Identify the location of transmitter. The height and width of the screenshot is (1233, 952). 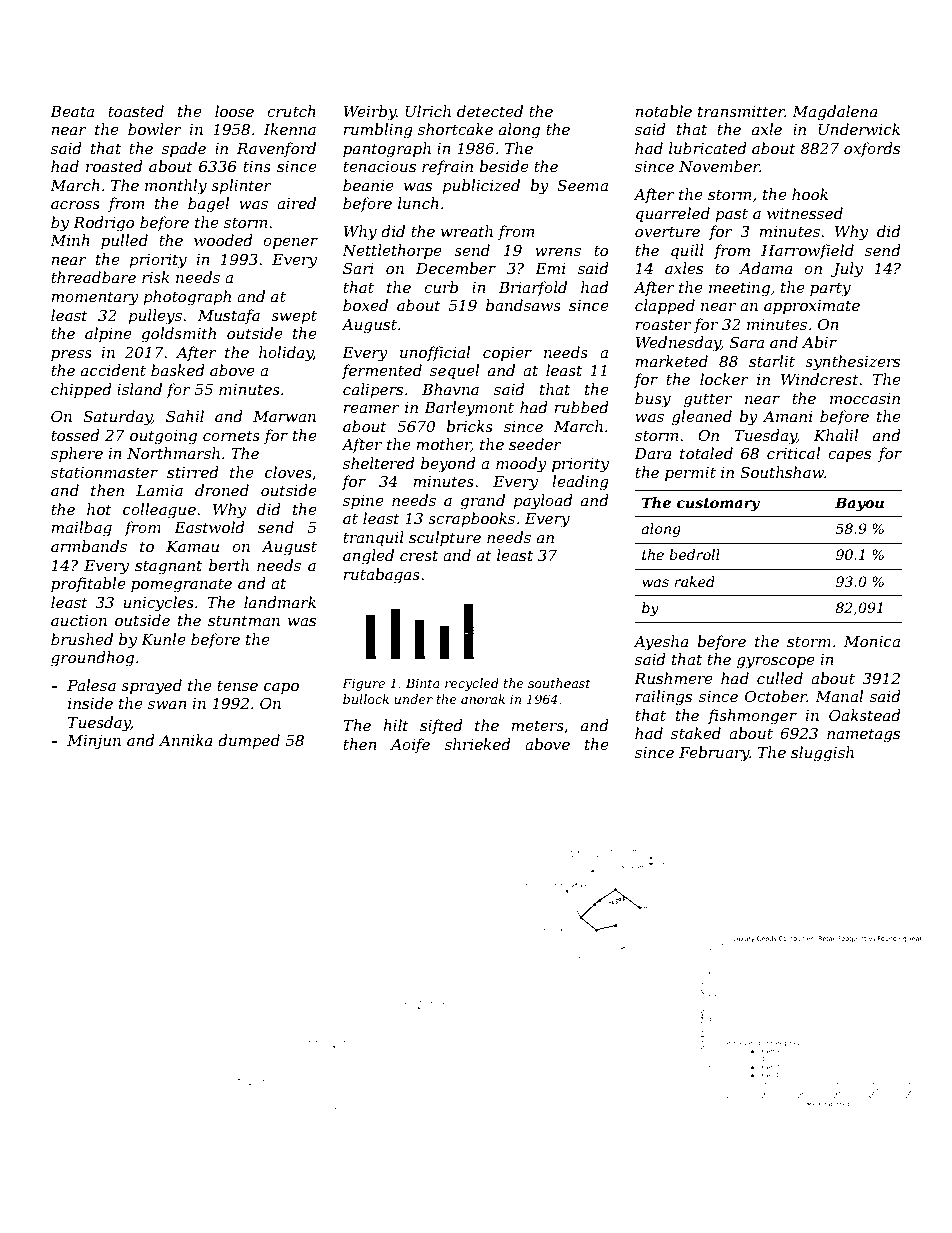
(741, 111).
